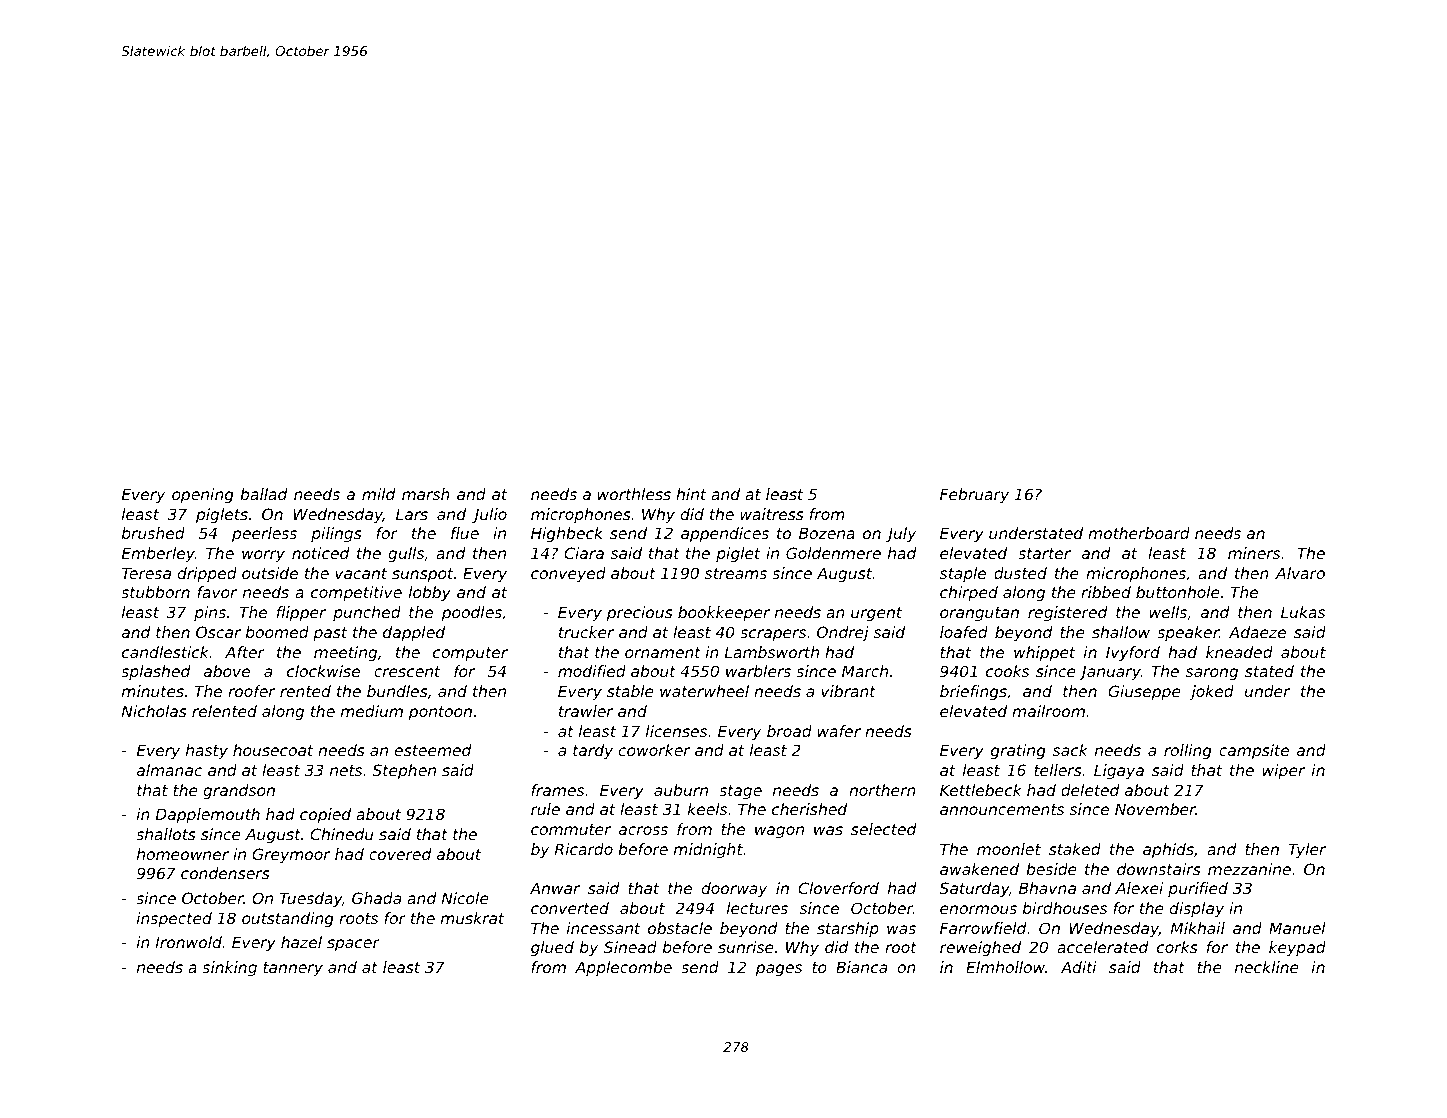 This document has height=1118, width=1447. What do you see at coordinates (229, 968) in the document?
I see `sinking` at bounding box center [229, 968].
